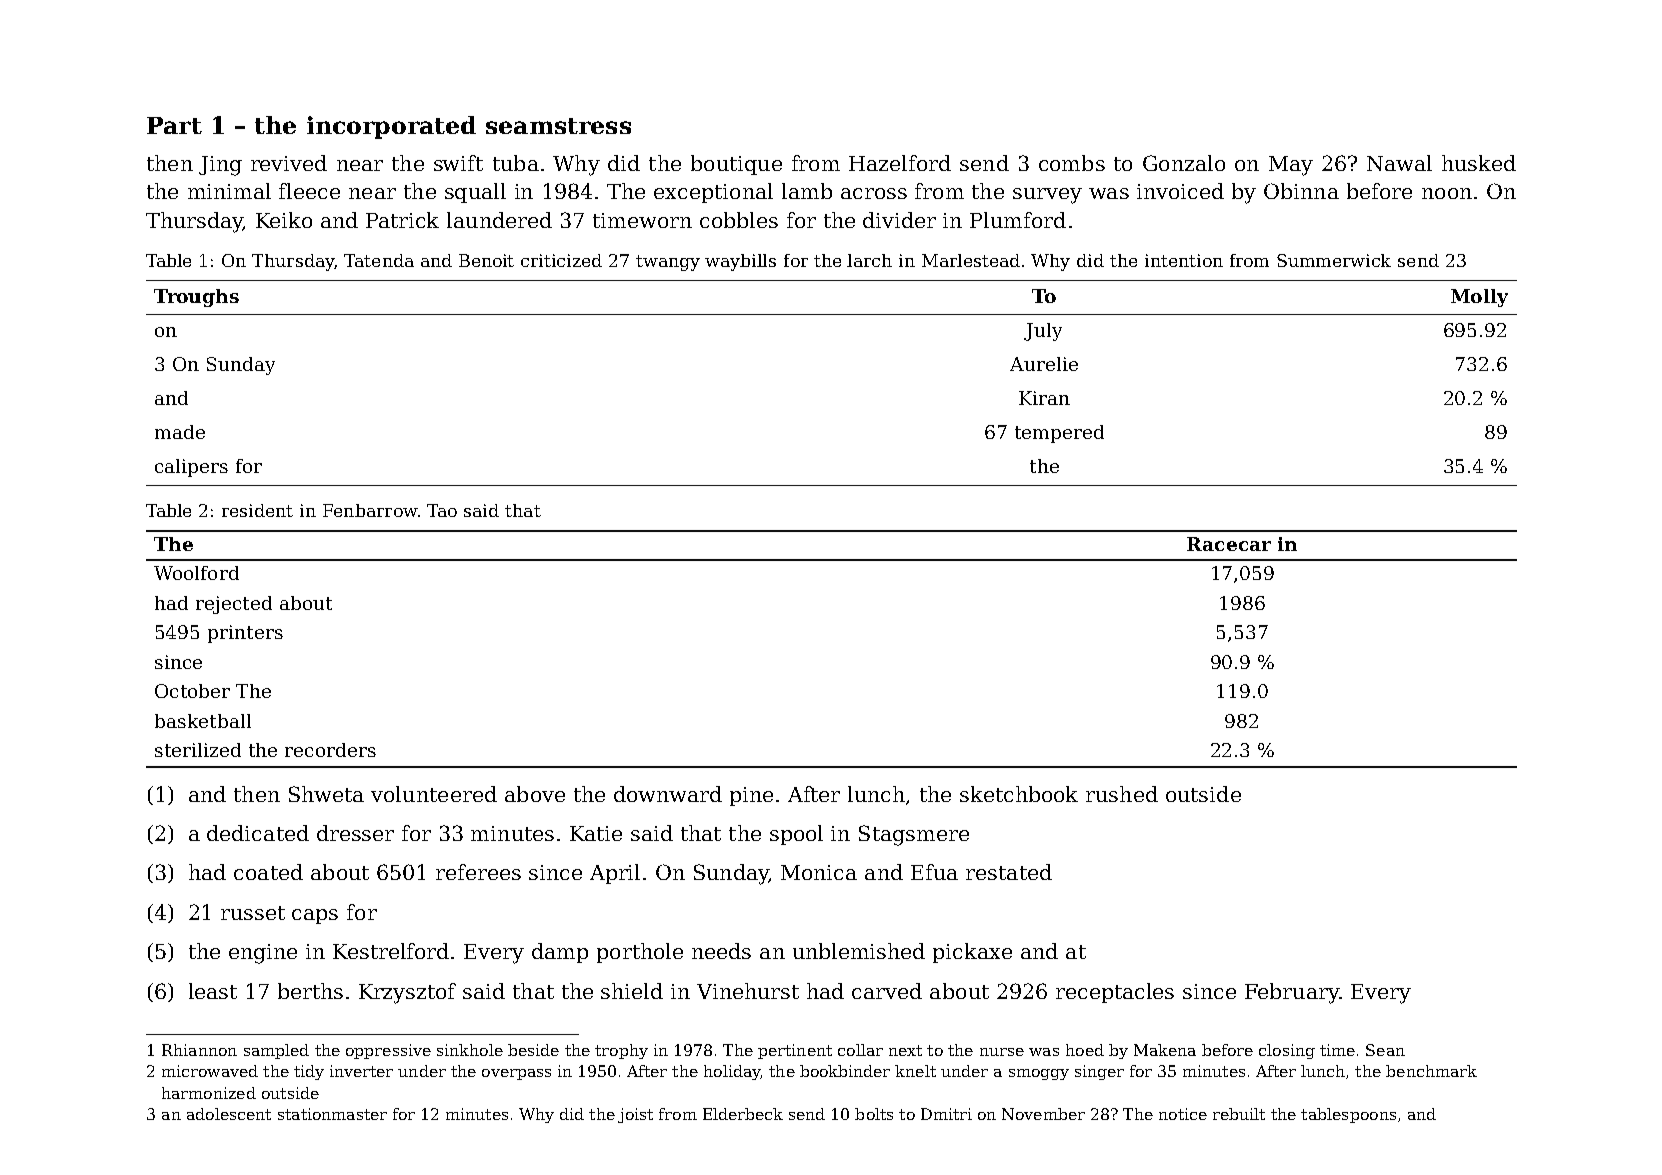 The width and height of the screenshot is (1662, 1175). Describe the element at coordinates (1479, 163) in the screenshot. I see `husked` at that location.
